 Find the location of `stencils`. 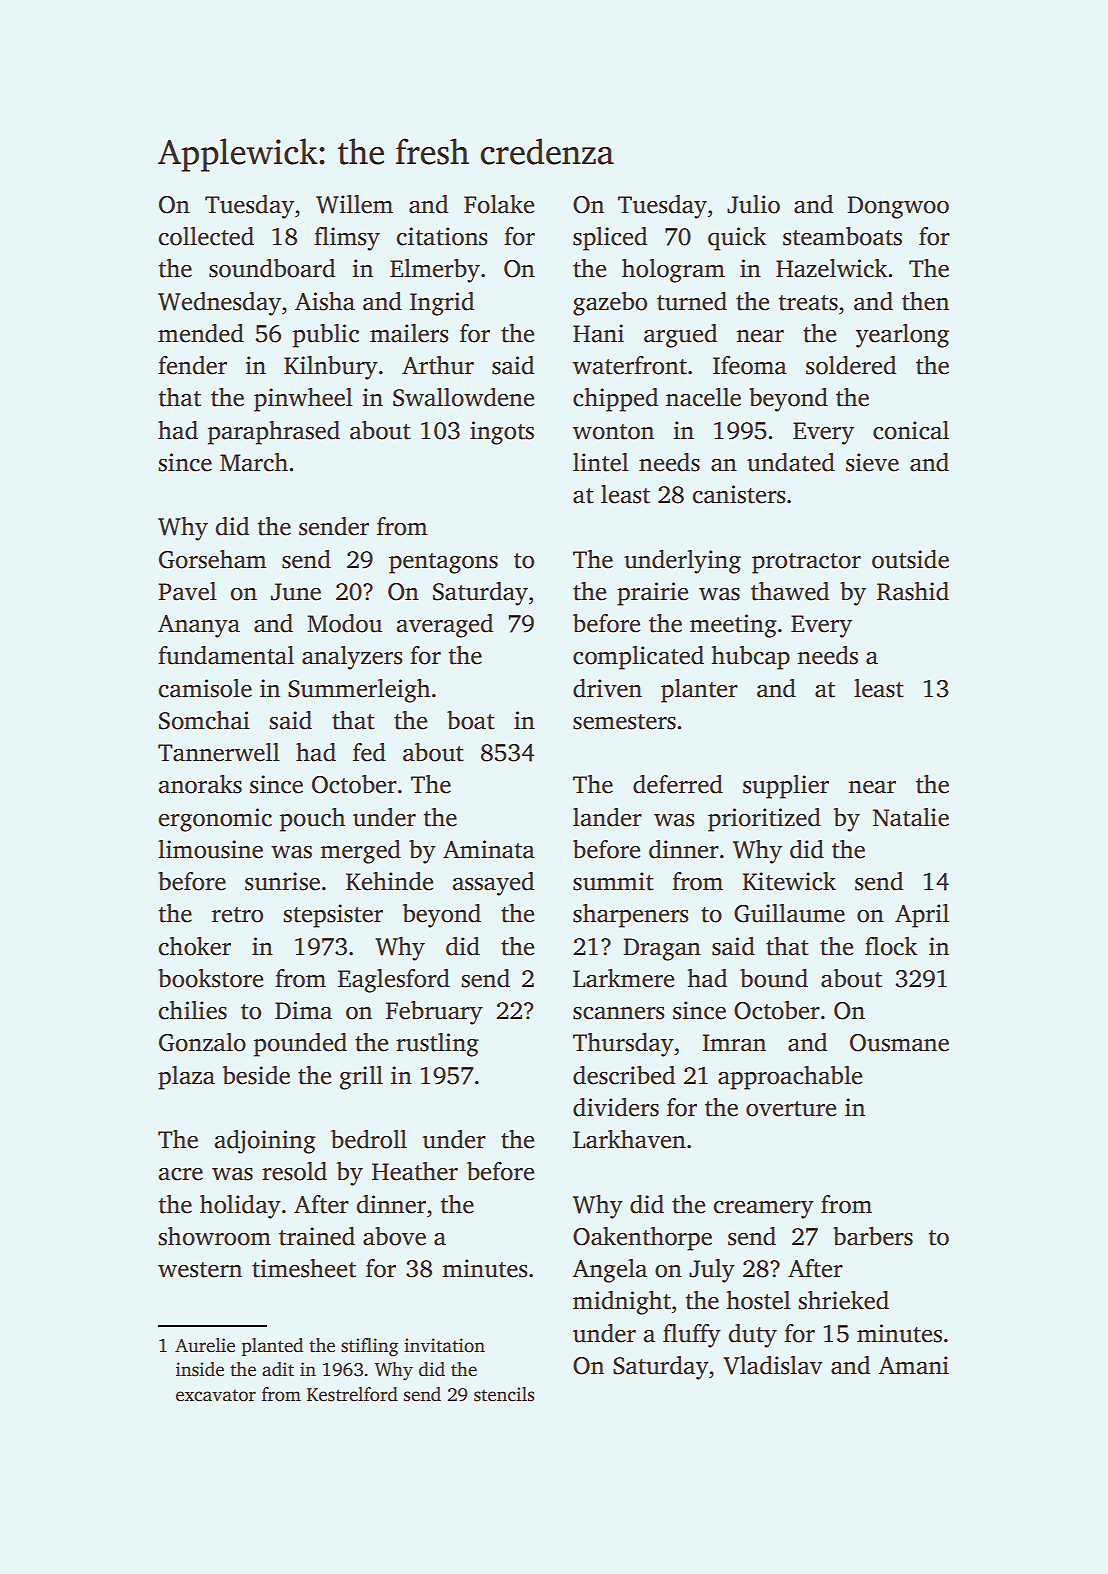

stencils is located at coordinates (504, 1394).
